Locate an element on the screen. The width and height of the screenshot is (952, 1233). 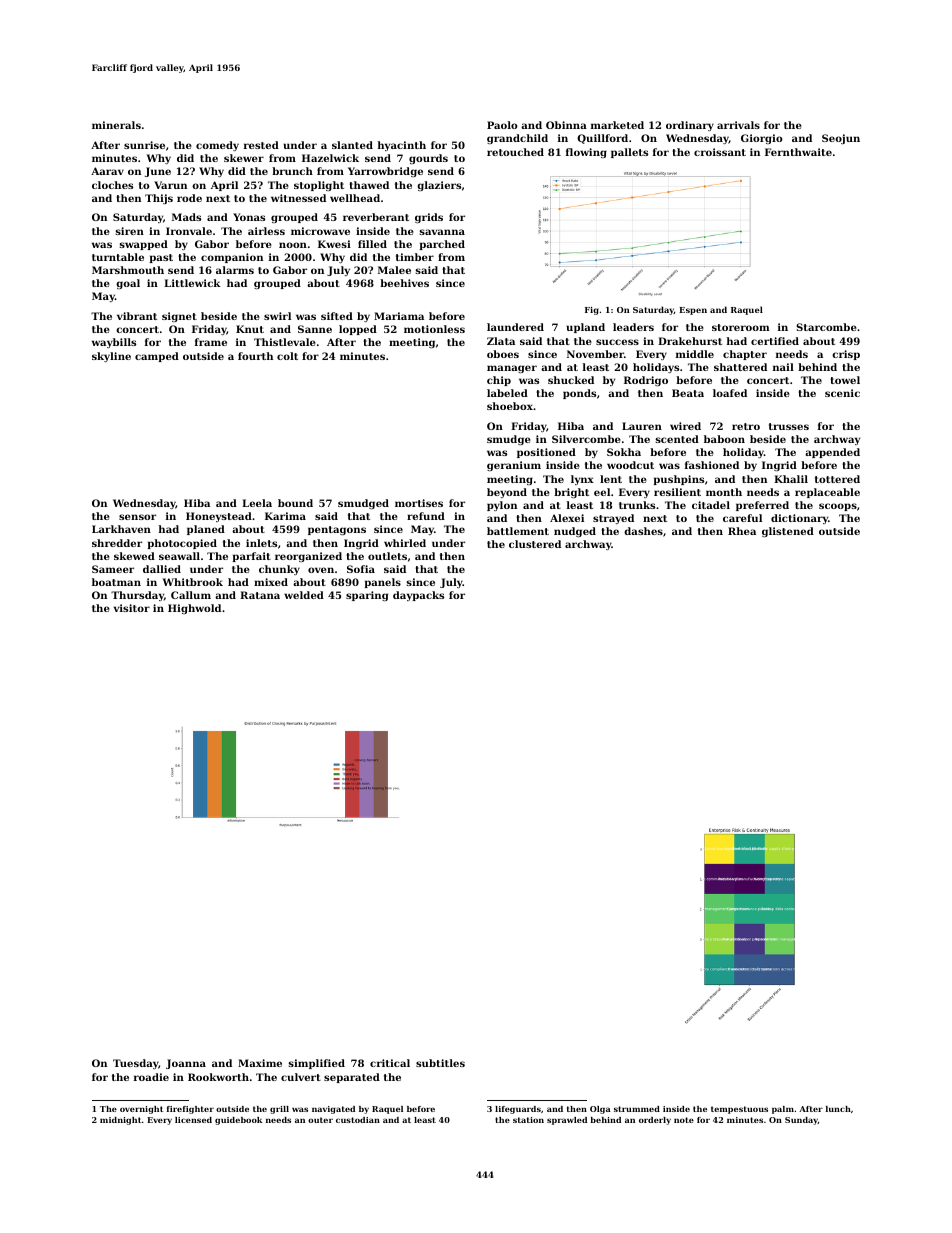
Karima is located at coordinates (285, 516).
